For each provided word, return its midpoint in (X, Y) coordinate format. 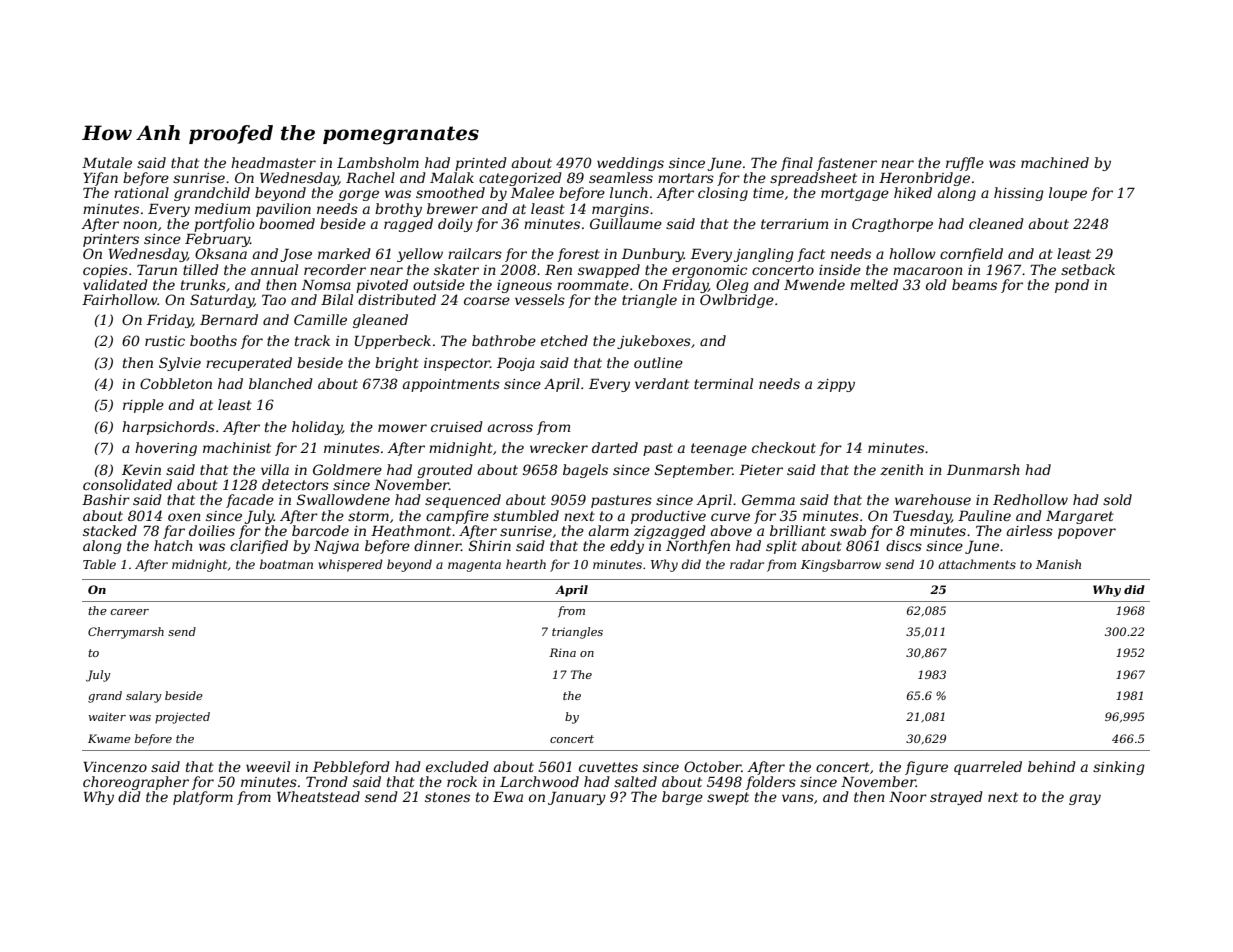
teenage (719, 449)
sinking (1119, 768)
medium (222, 208)
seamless (621, 177)
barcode (320, 530)
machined (1055, 162)
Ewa (508, 797)
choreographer (136, 783)
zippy (836, 385)
